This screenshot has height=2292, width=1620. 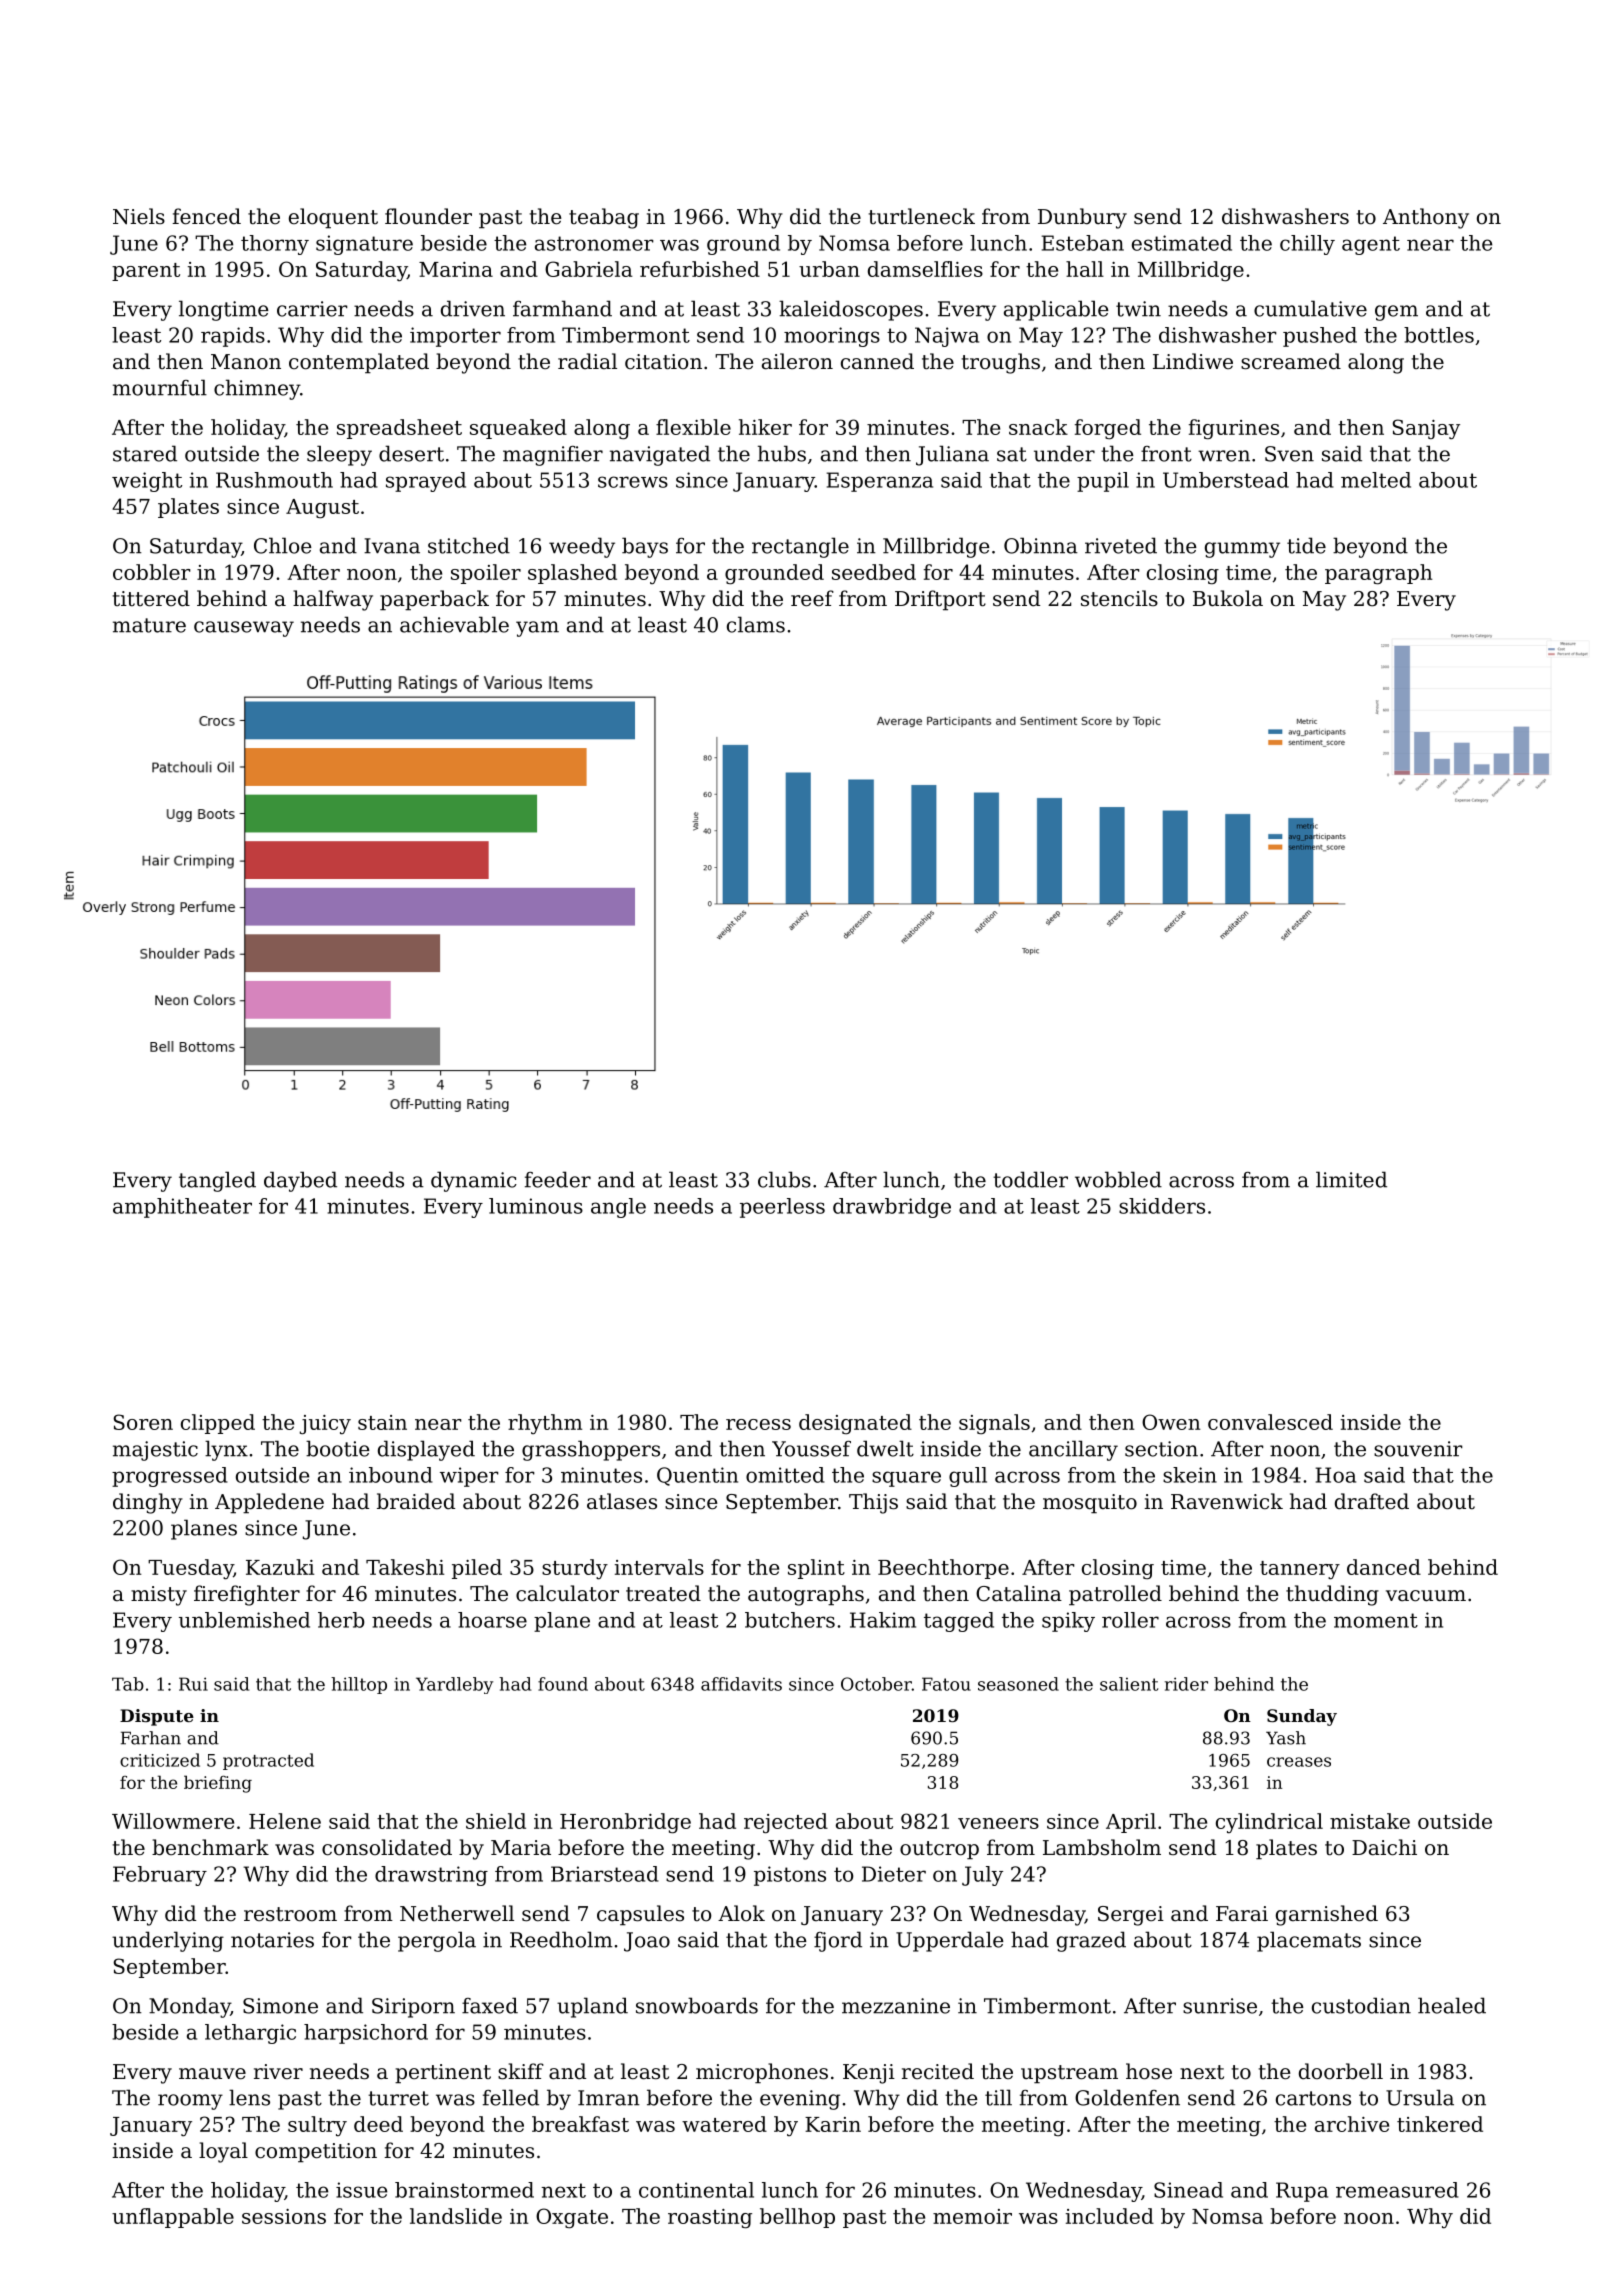 I want to click on kaleidoscopes, so click(x=851, y=310).
